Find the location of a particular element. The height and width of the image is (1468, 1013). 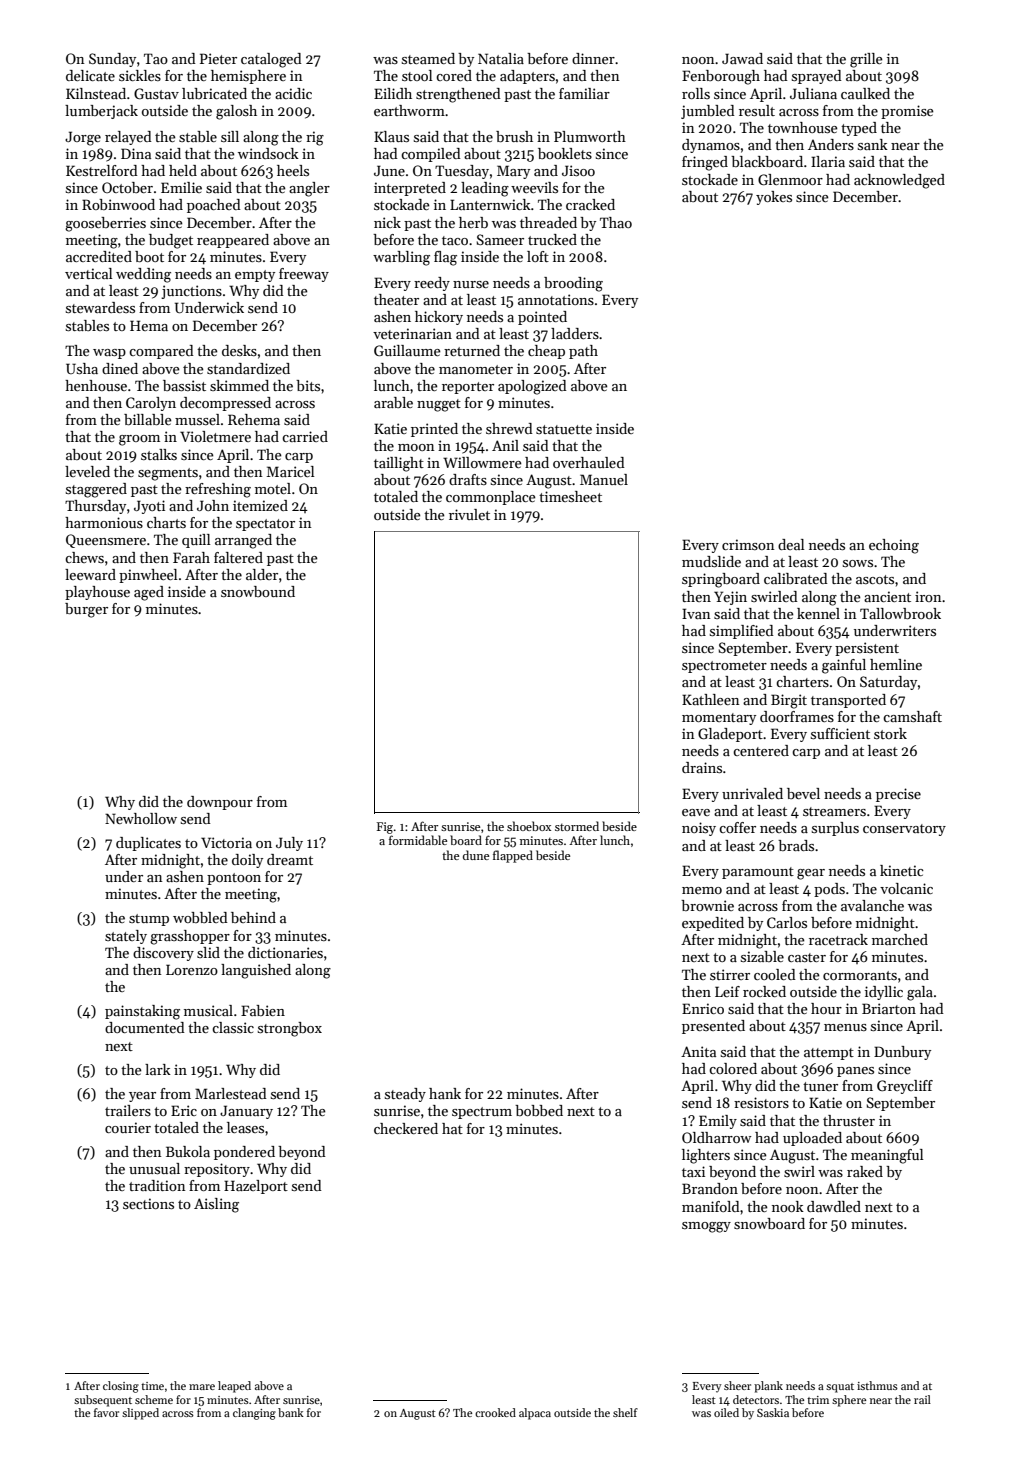

closing is located at coordinates (121, 1387).
